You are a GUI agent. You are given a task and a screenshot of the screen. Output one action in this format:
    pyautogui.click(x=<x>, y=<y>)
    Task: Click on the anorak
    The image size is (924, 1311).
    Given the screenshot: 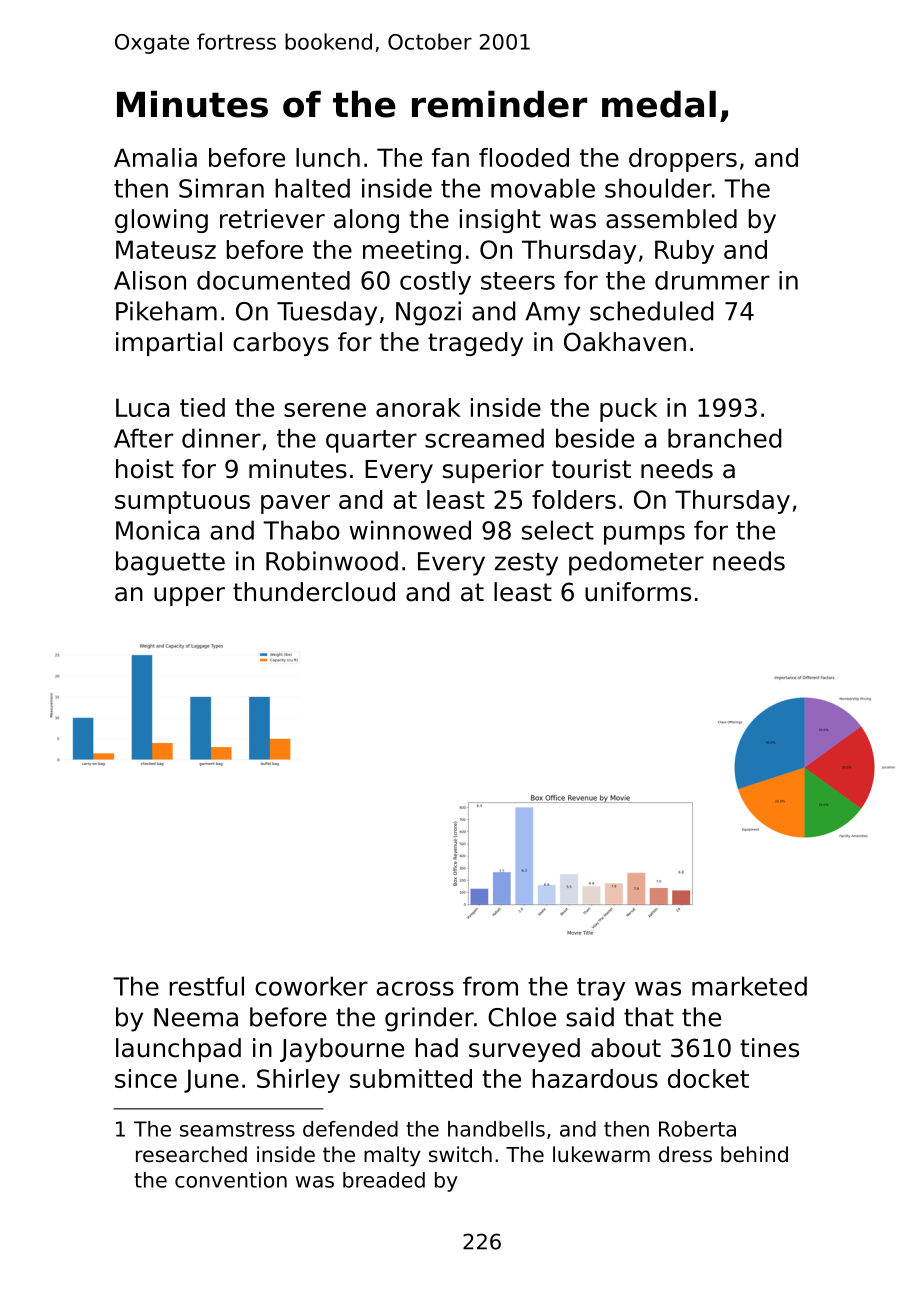 What is the action you would take?
    pyautogui.click(x=418, y=407)
